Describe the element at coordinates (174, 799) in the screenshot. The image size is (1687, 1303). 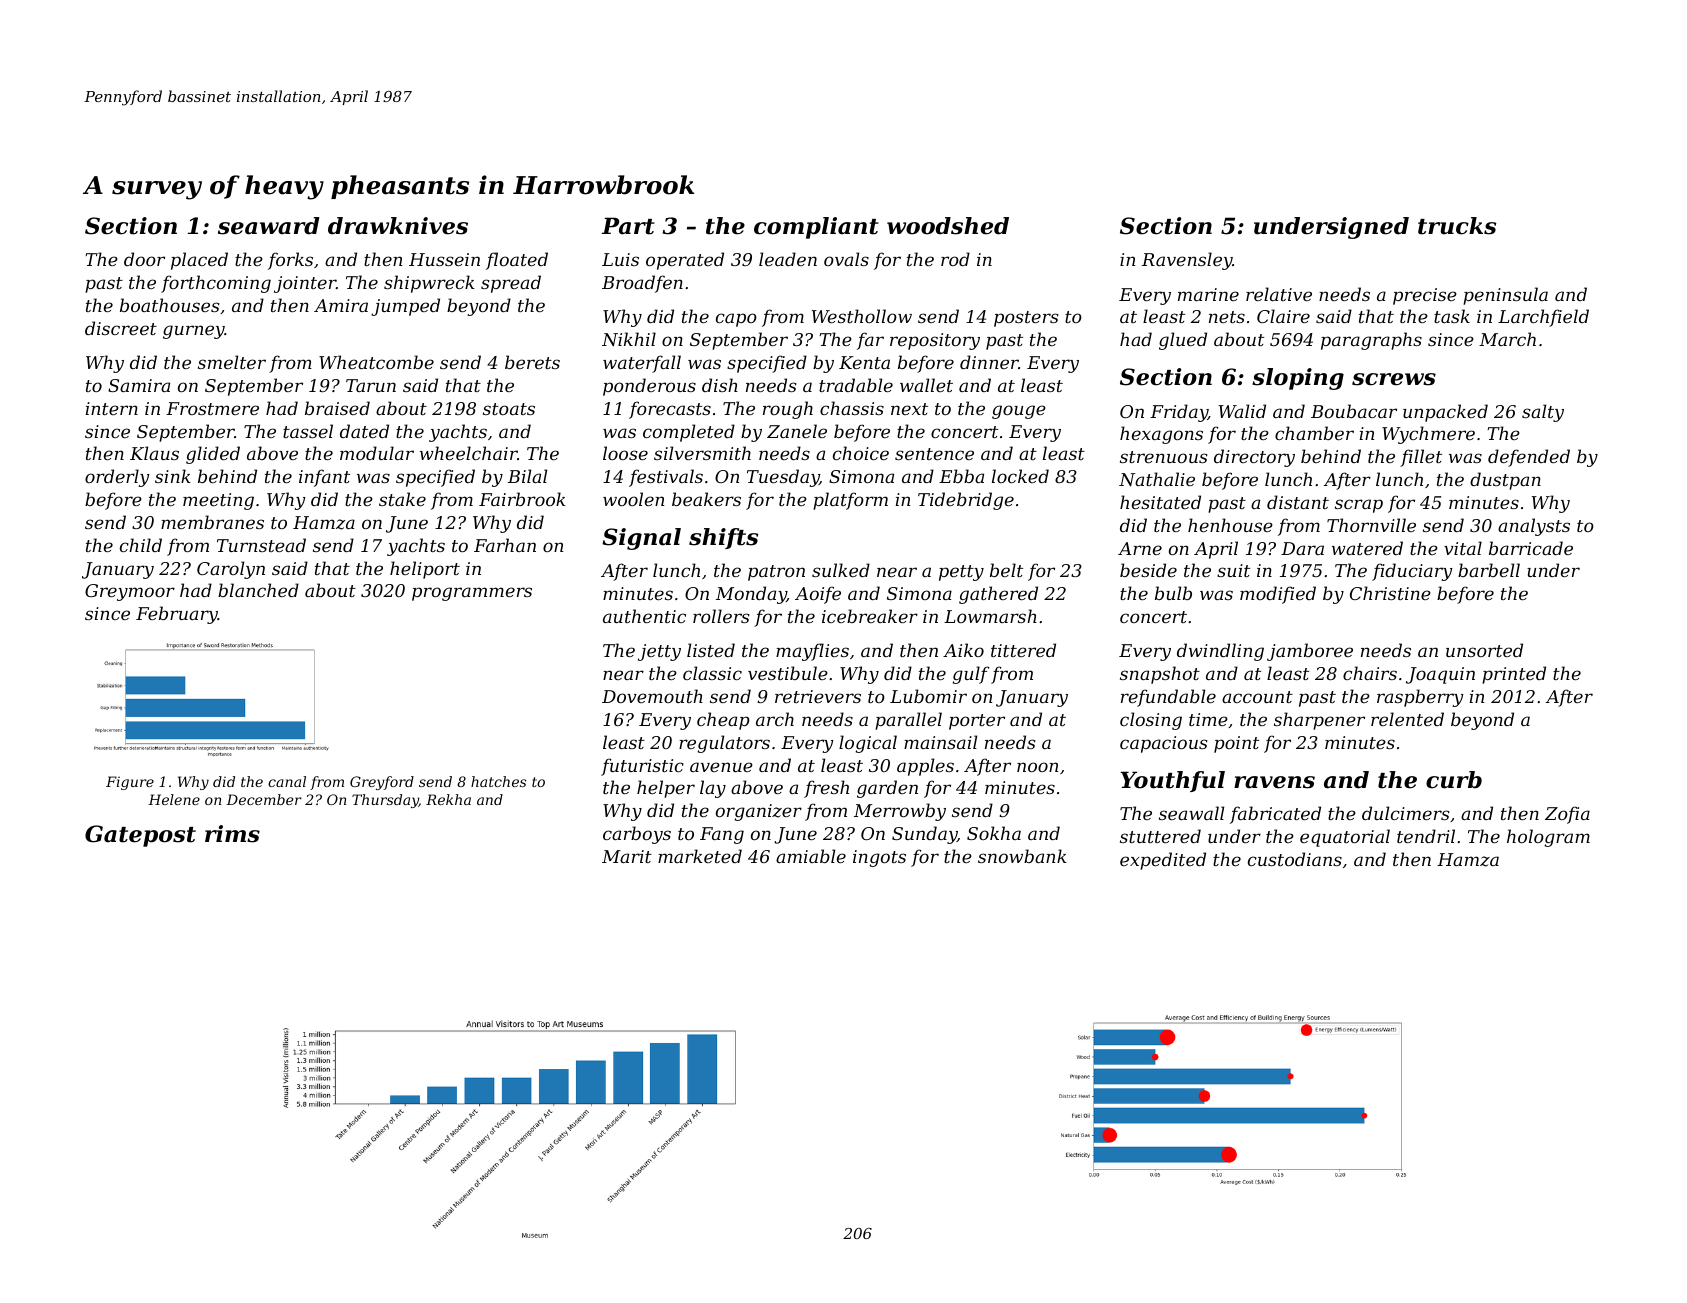
I see `Helene` at that location.
